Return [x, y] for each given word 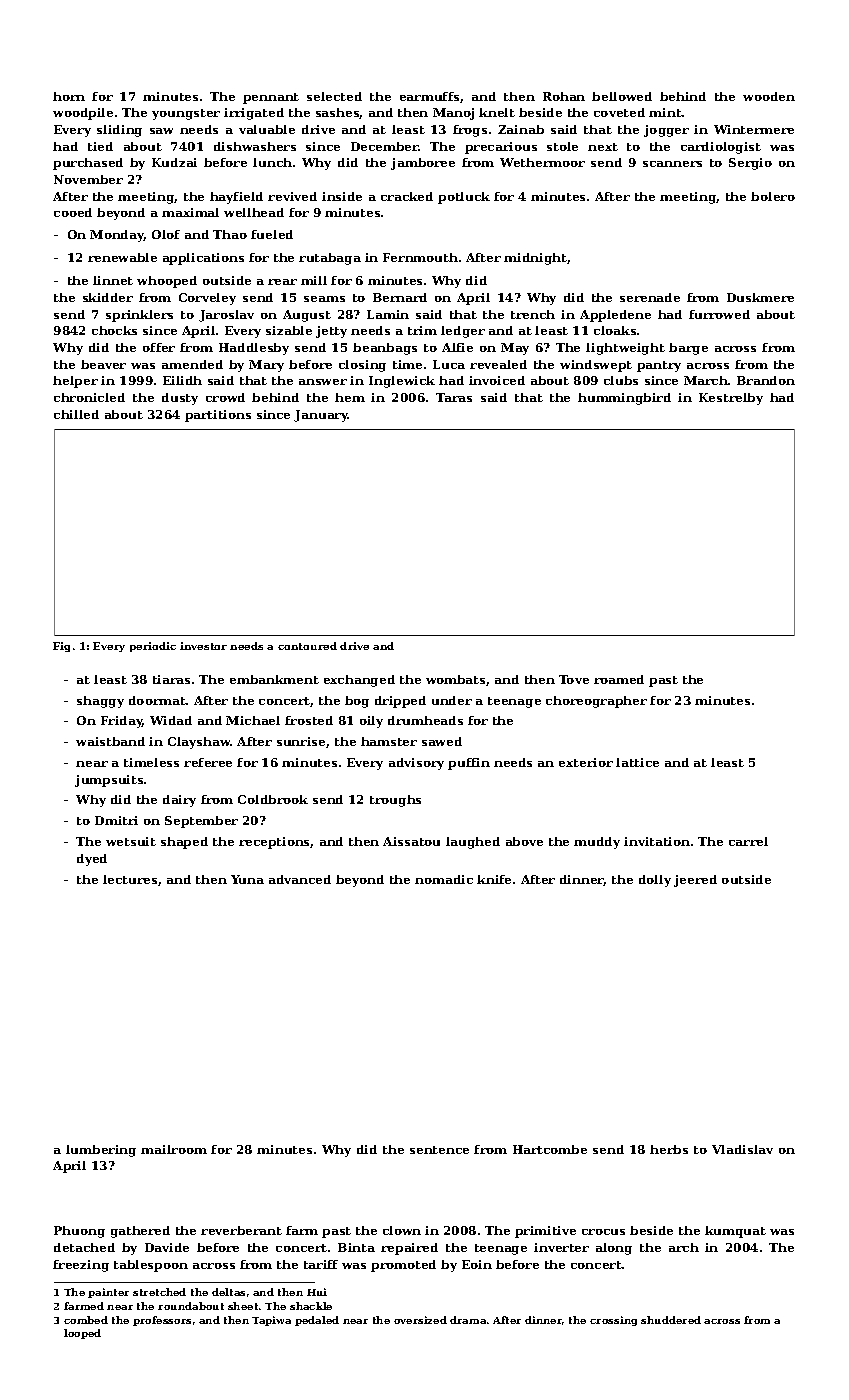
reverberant [241, 1230]
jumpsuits [109, 781]
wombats [455, 679]
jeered [695, 881]
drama [468, 1320]
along [614, 1249]
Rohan [564, 96]
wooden [769, 96]
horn [69, 96]
